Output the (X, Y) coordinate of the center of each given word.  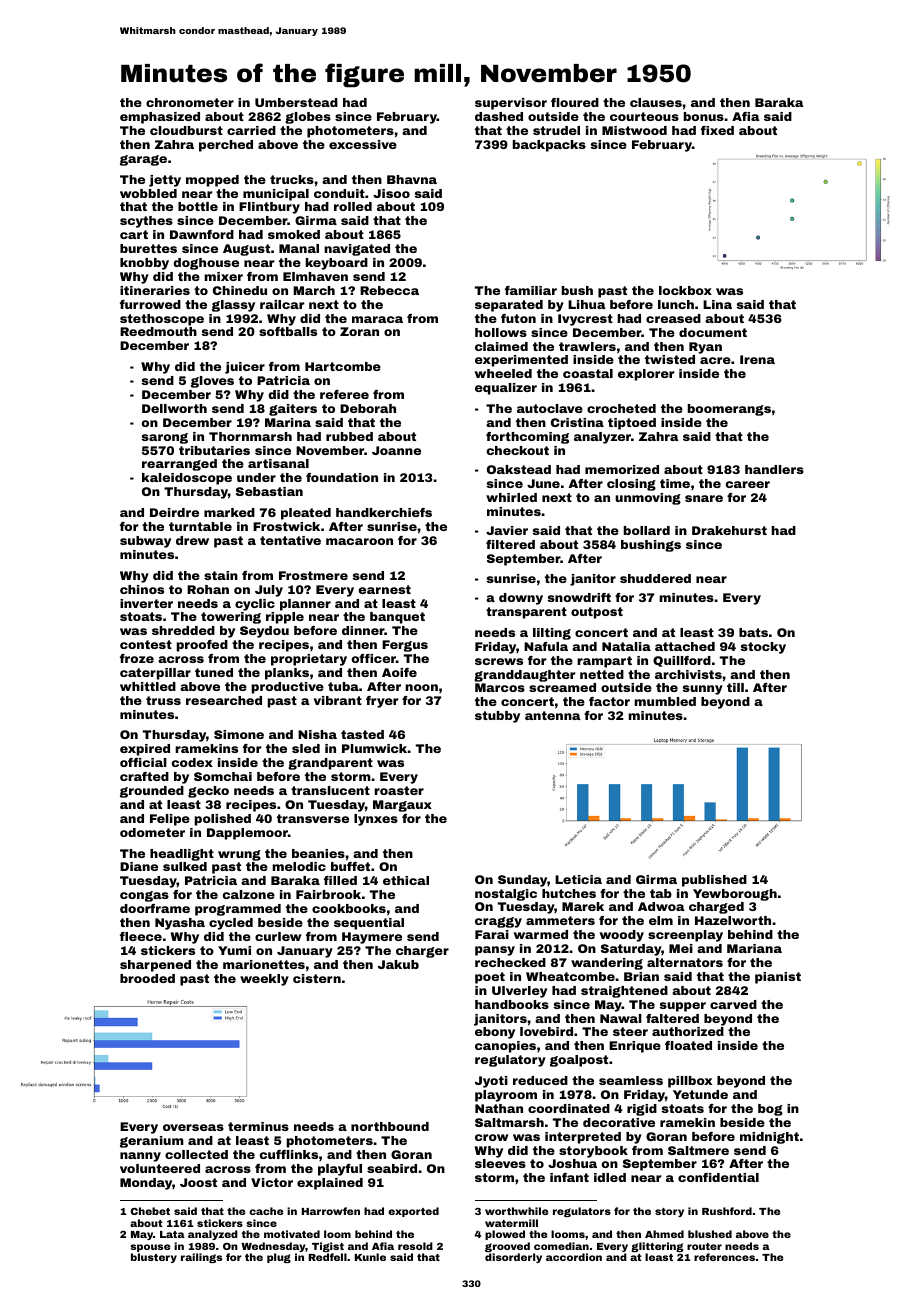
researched (224, 700)
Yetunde (700, 1094)
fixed (717, 130)
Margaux (402, 806)
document (713, 332)
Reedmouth (158, 331)
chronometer (190, 102)
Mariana (754, 948)
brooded (147, 978)
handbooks (512, 1004)
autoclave (550, 408)
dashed (499, 116)
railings (201, 1258)
